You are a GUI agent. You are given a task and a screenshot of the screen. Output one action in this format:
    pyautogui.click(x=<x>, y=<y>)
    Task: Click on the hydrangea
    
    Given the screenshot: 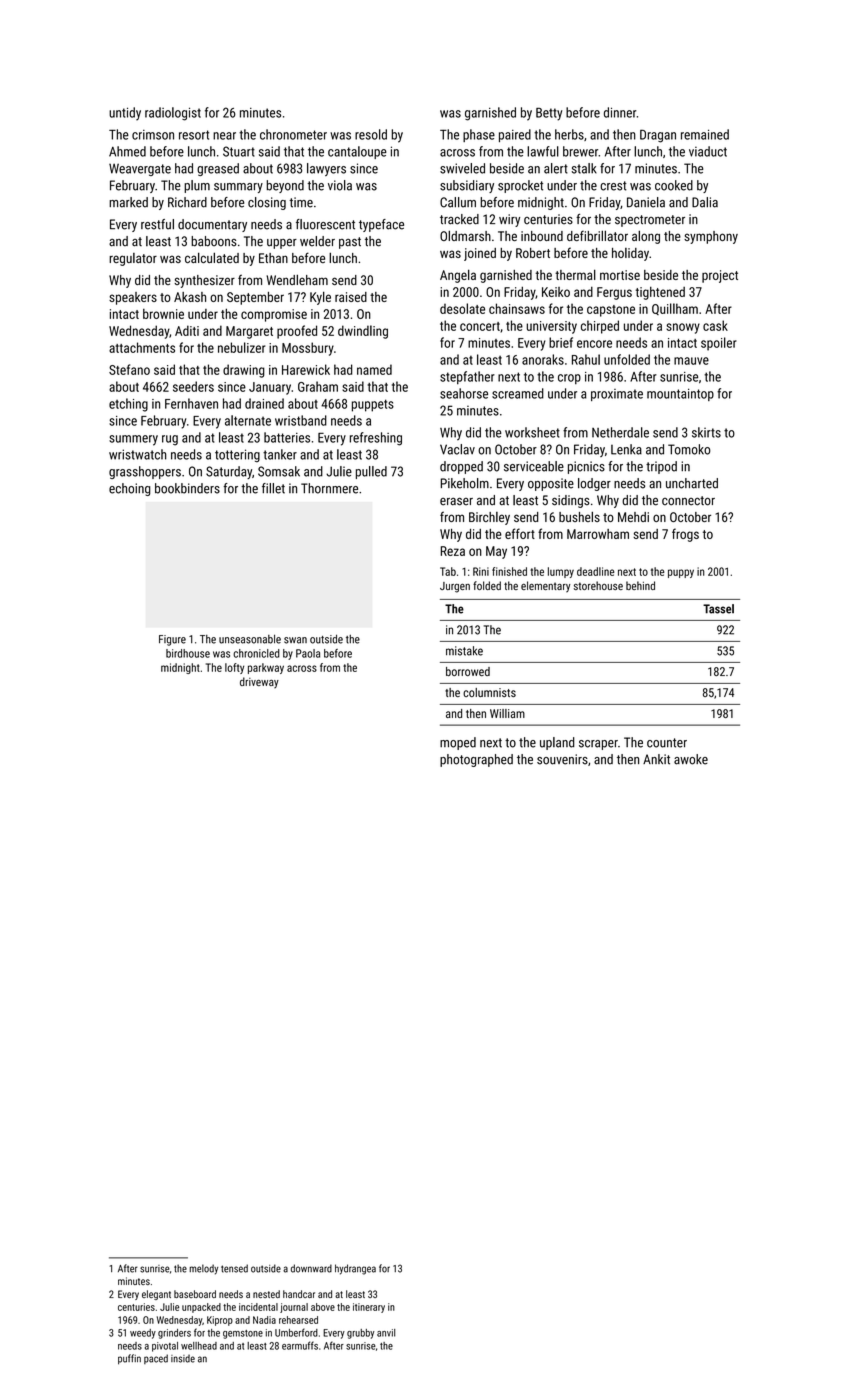 What is the action you would take?
    pyautogui.click(x=355, y=1269)
